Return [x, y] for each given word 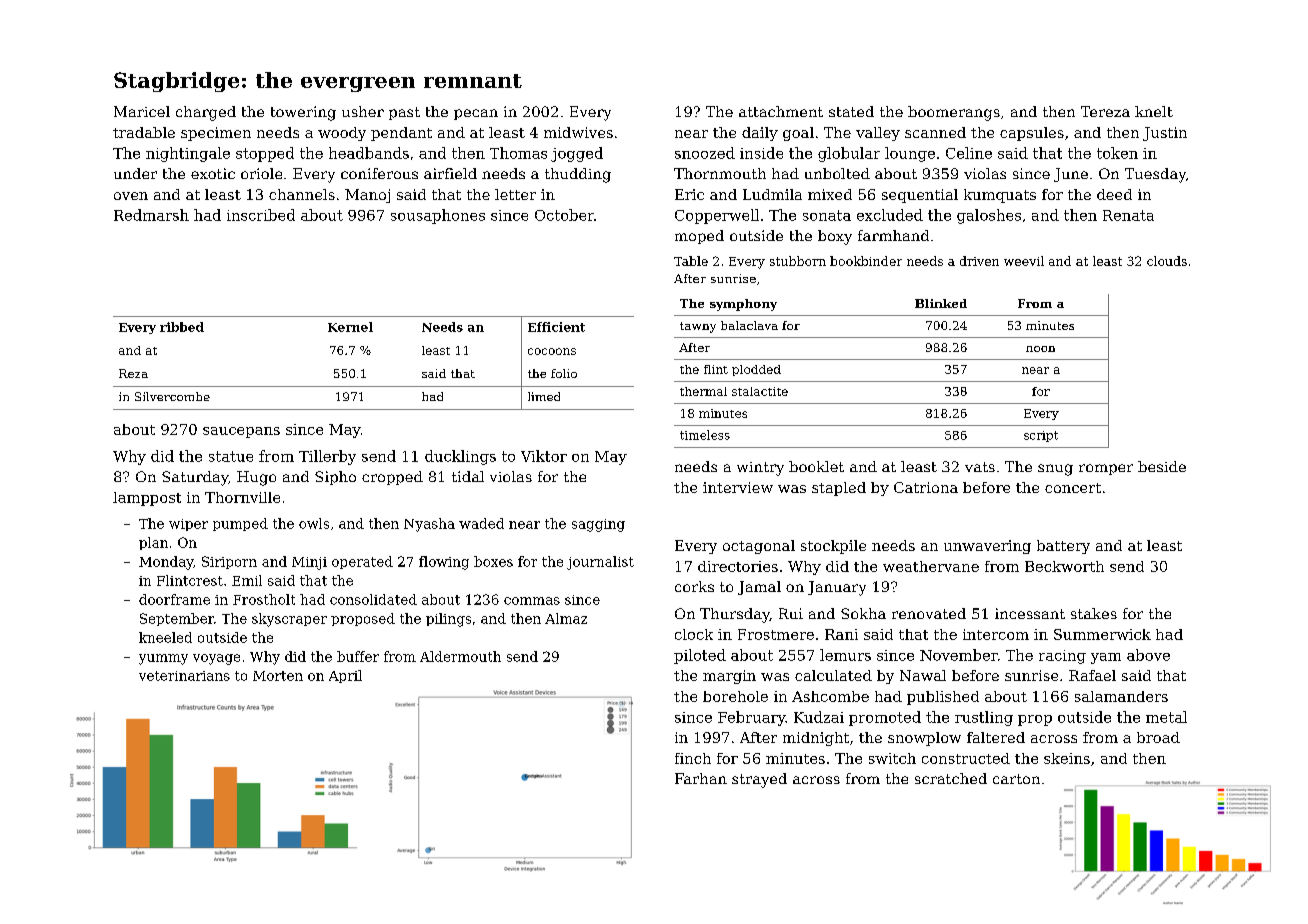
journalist [600, 563]
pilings [448, 620]
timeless [705, 435]
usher [363, 111]
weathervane [931, 566]
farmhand [893, 235]
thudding [578, 175]
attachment [781, 111]
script [1041, 436]
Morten [278, 676]
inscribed [261, 215]
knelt [1154, 111]
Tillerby [327, 457]
